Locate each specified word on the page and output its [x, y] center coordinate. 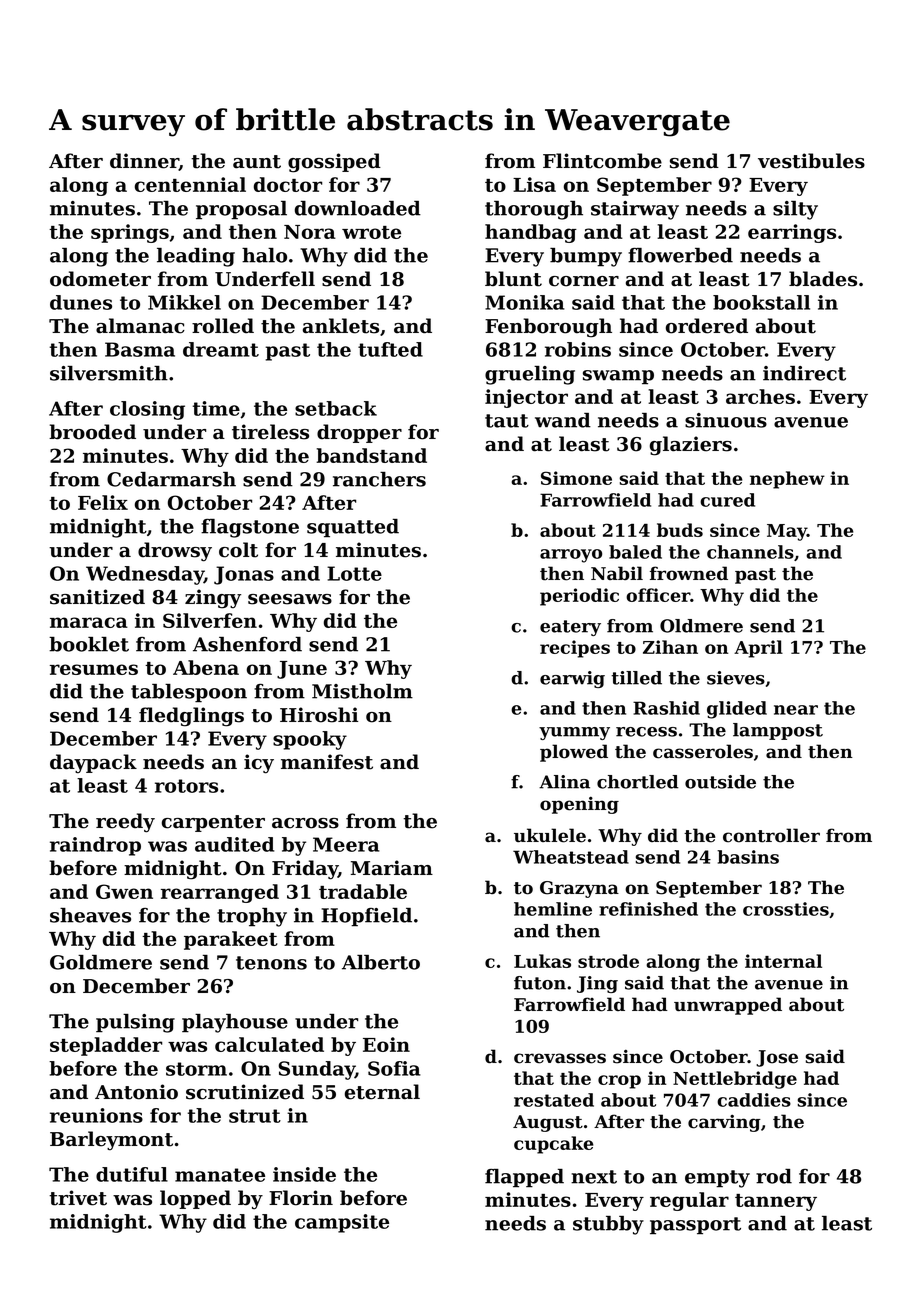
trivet [78, 1198]
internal [783, 961]
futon [540, 983]
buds [680, 530]
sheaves [90, 915]
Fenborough [548, 328]
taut [507, 421]
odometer [100, 279]
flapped [524, 1178]
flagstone [250, 528]
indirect [804, 373]
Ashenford [247, 644]
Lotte [354, 573]
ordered [707, 326]
